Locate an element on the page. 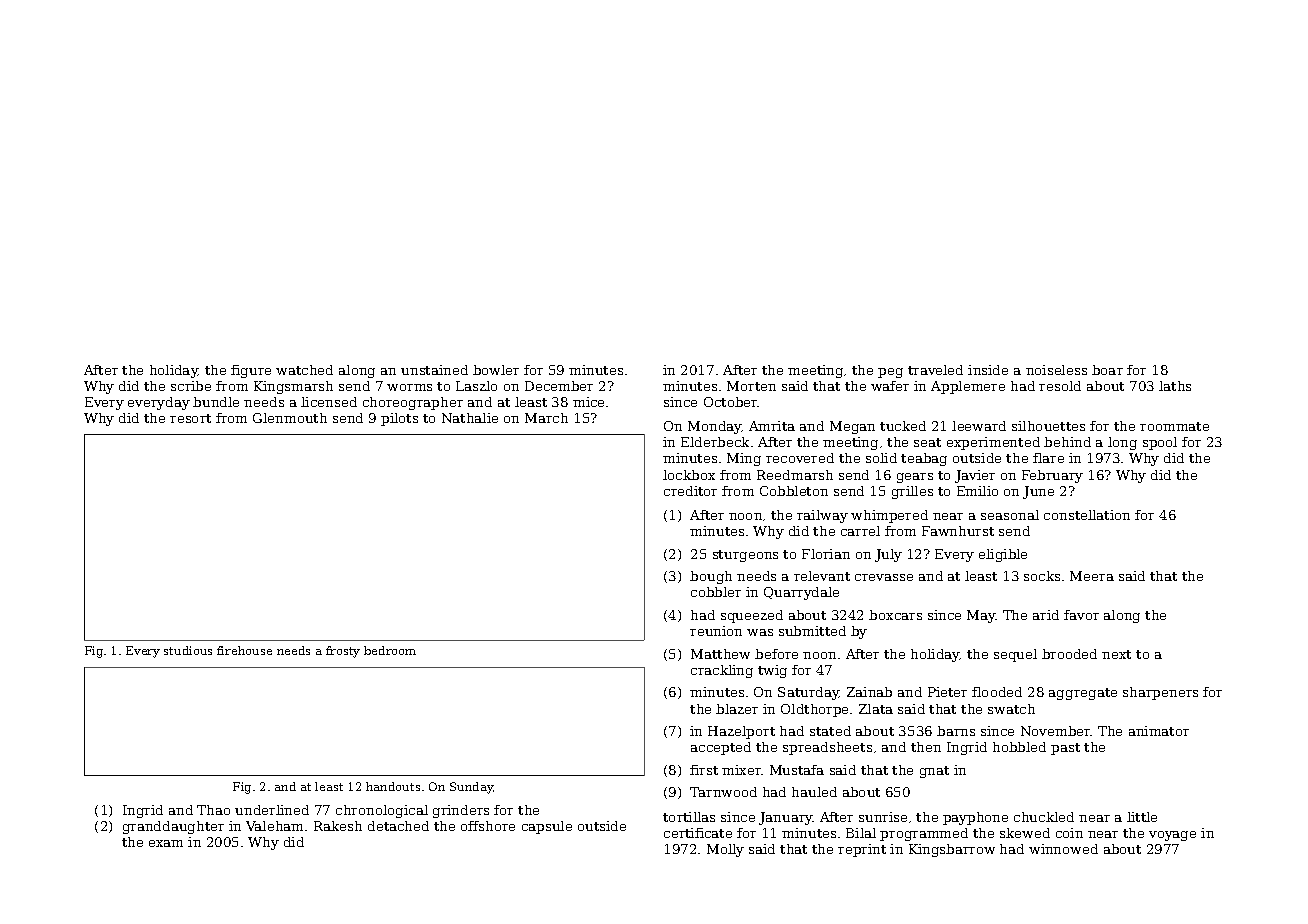  sturgeons is located at coordinates (745, 556).
